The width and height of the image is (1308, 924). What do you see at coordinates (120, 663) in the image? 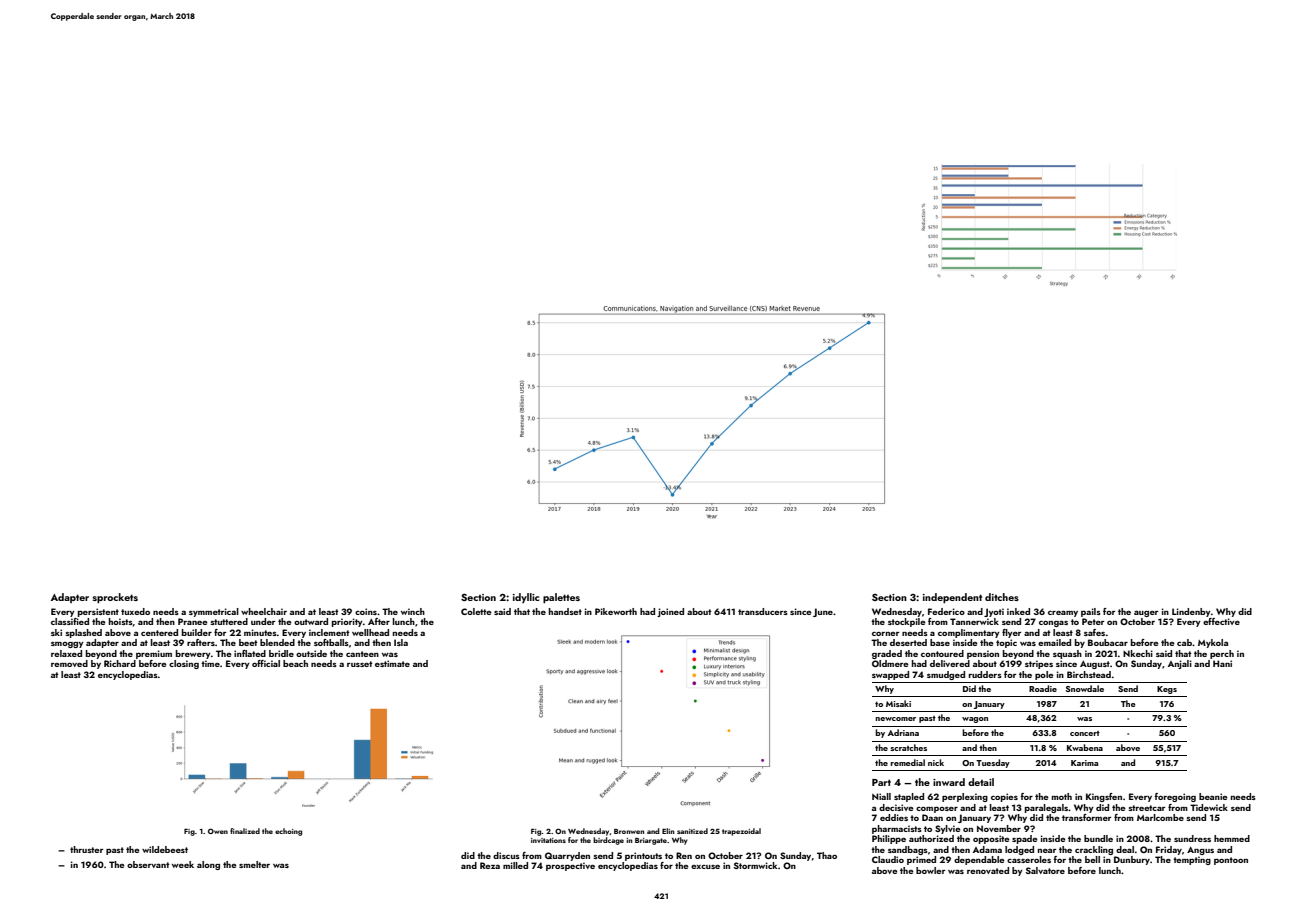
I see `Richard` at bounding box center [120, 663].
